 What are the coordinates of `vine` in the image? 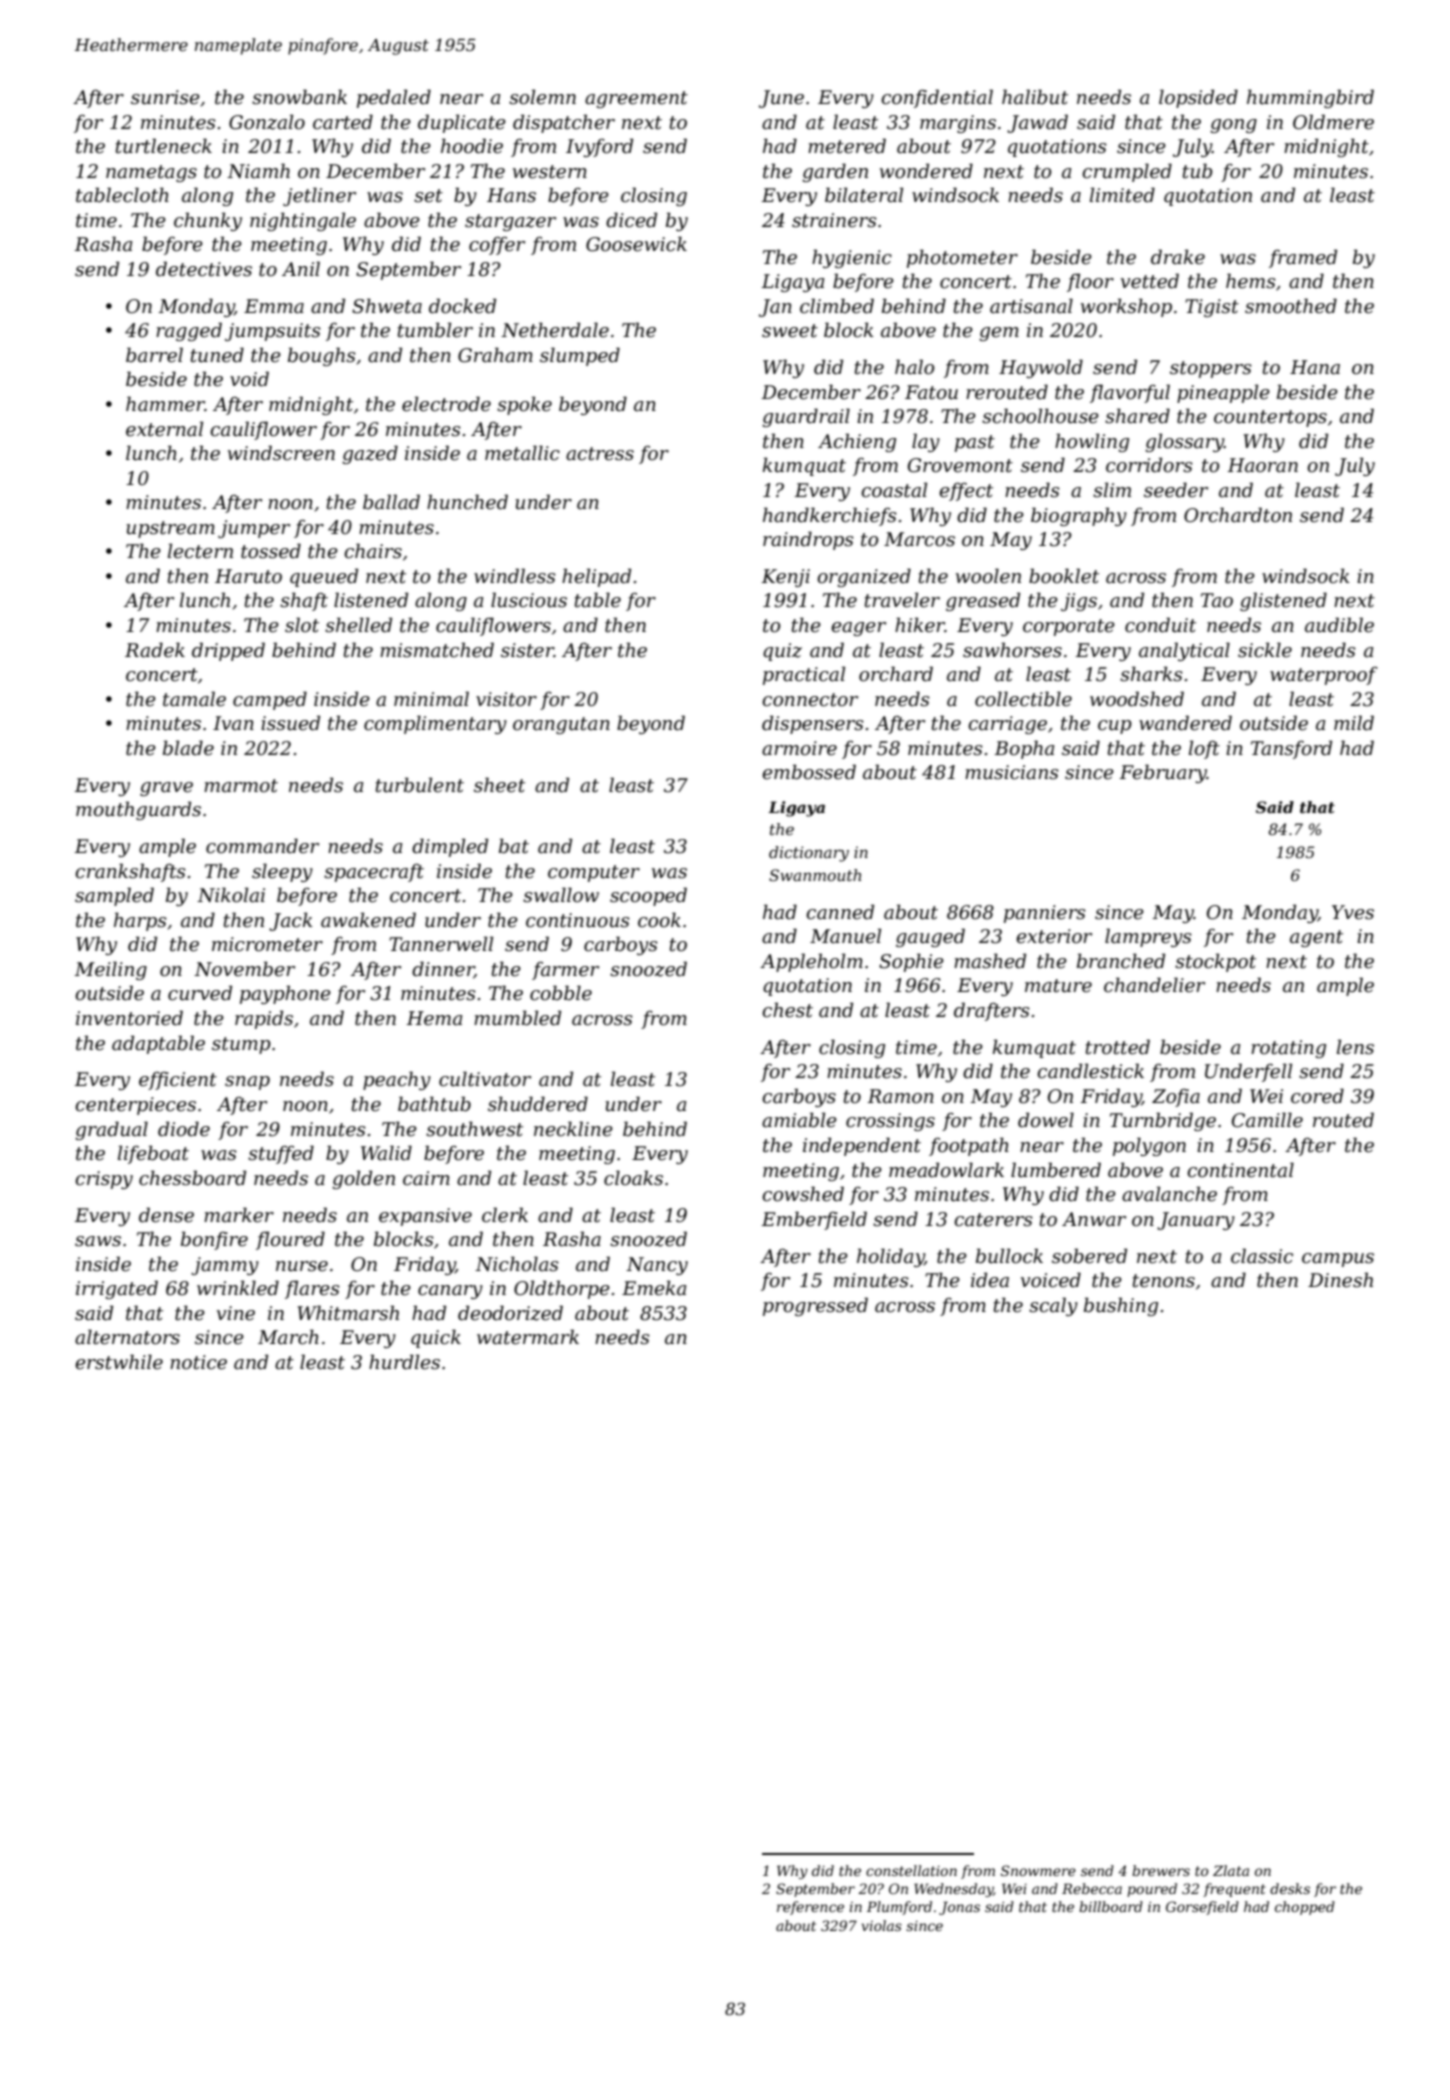 It's located at (236, 1313).
